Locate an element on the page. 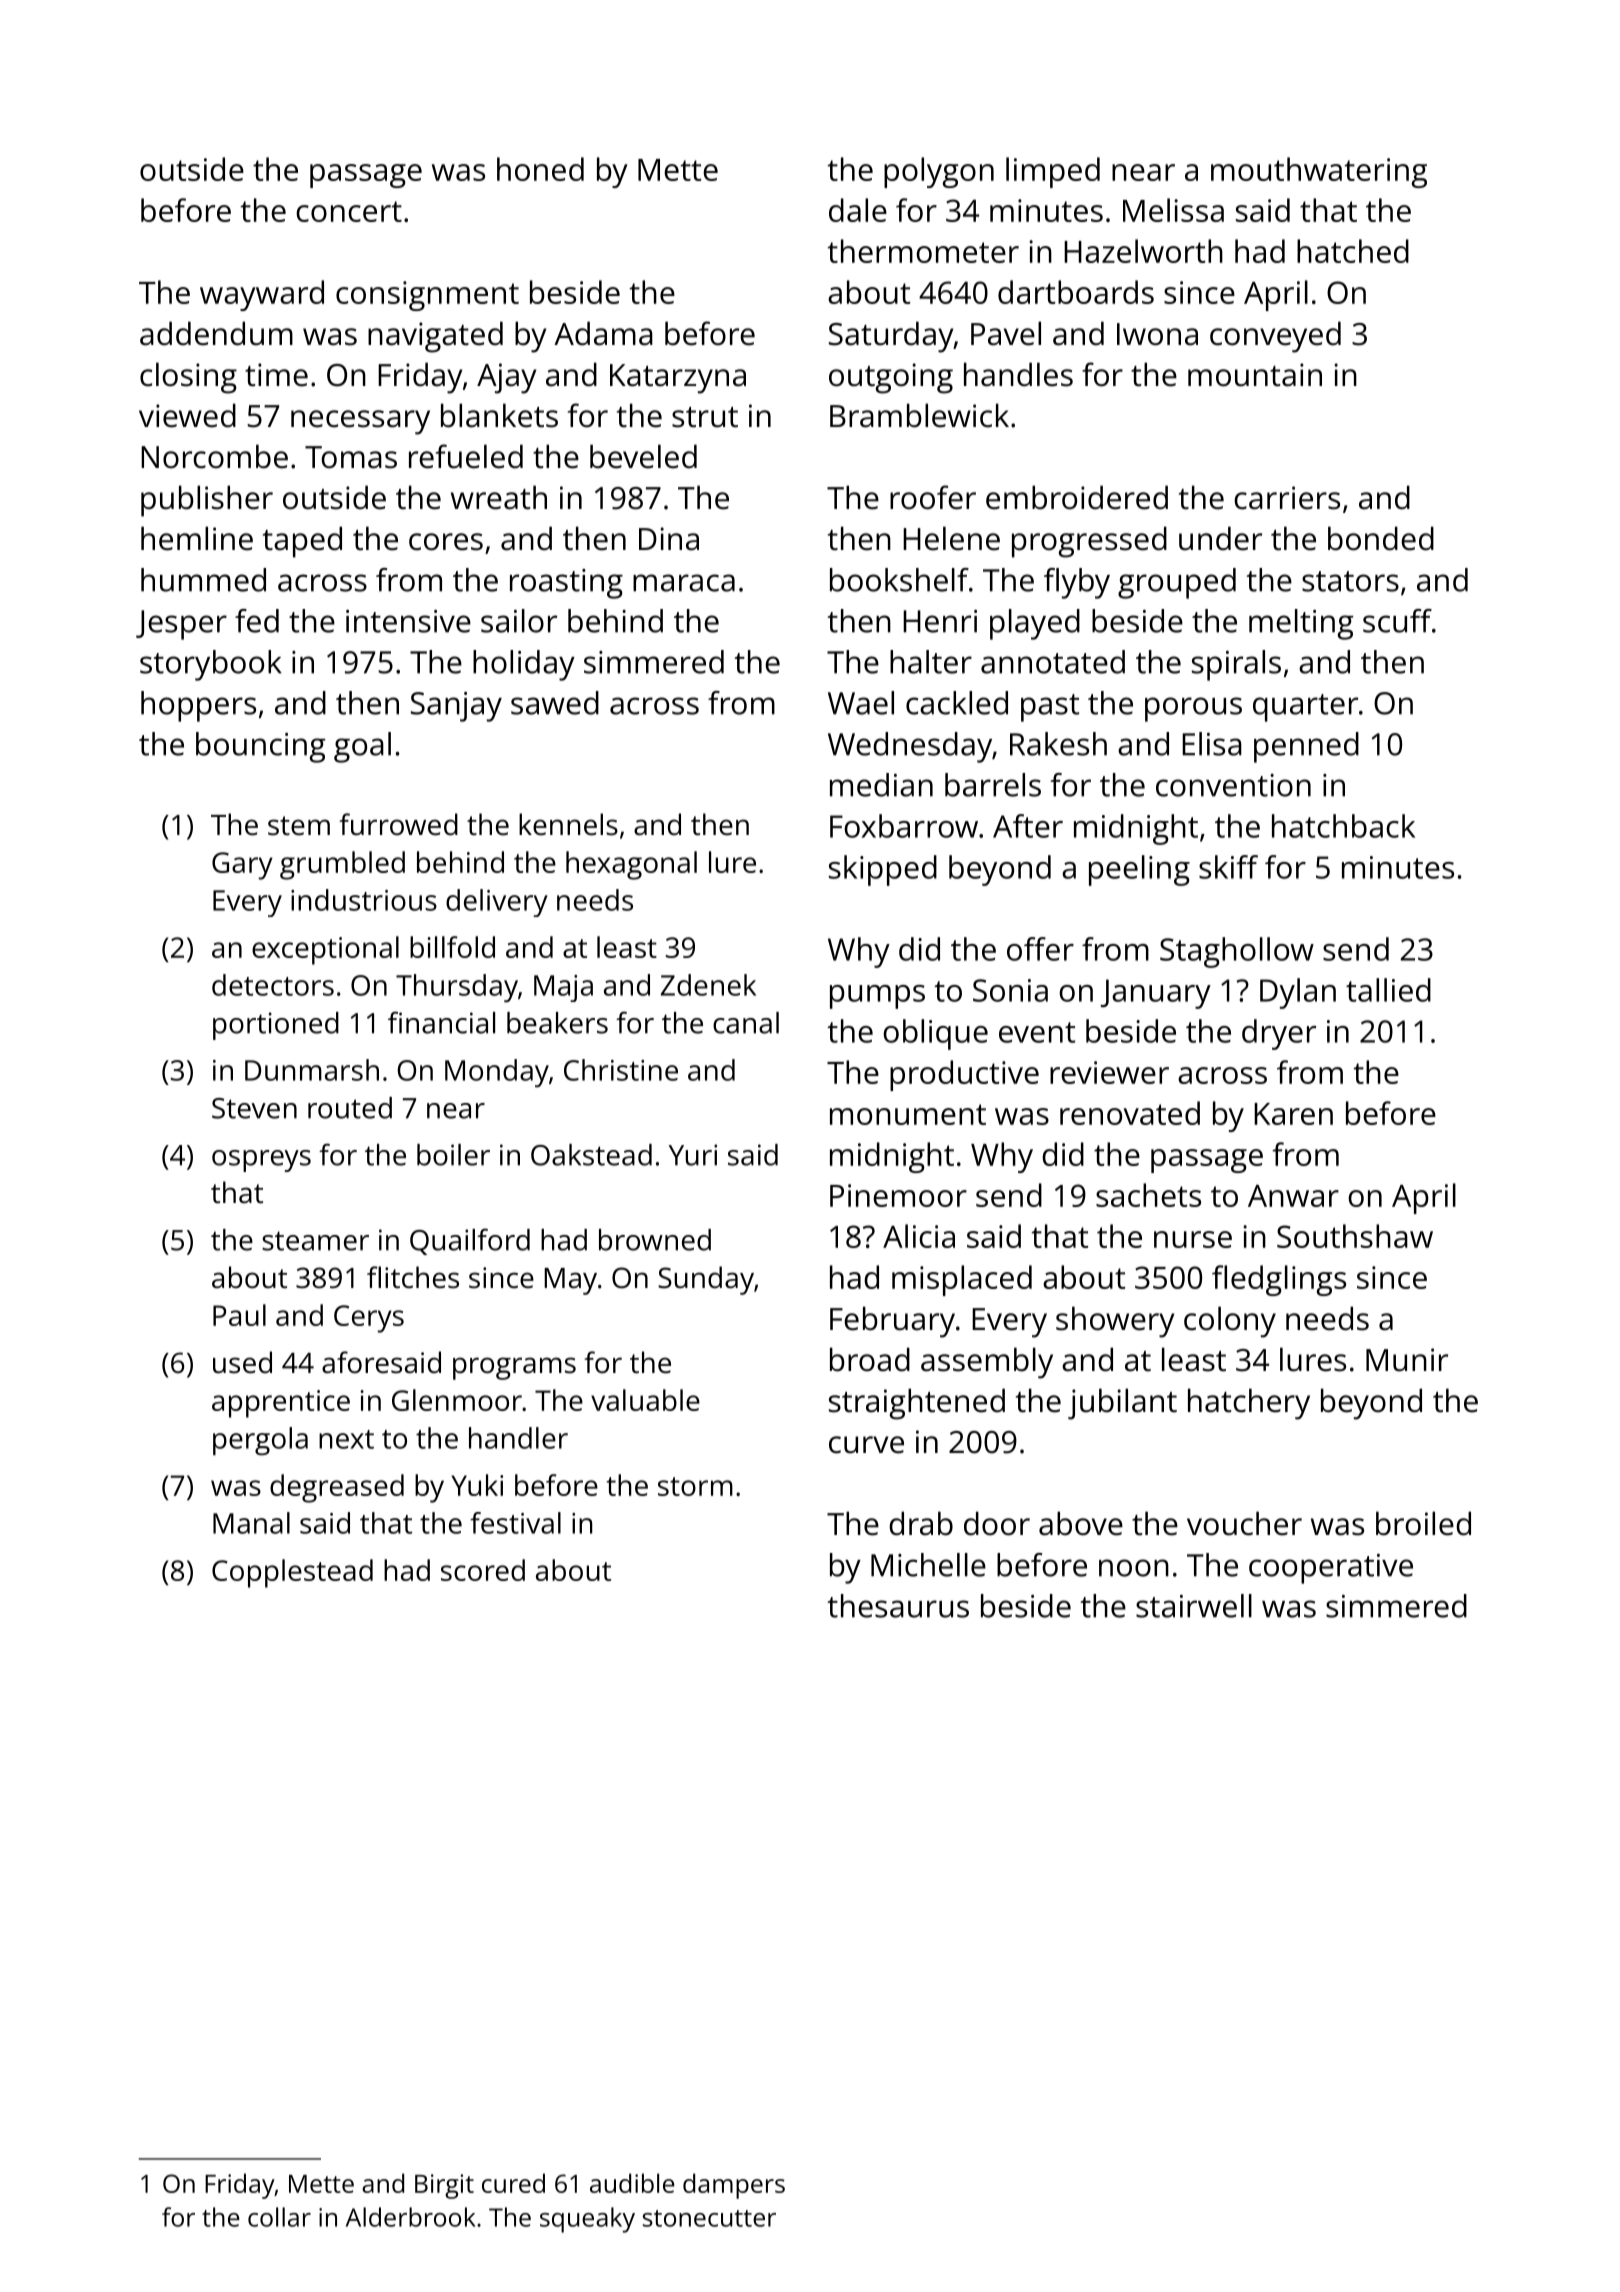 This page has height=2292, width=1620. Dina is located at coordinates (669, 539).
